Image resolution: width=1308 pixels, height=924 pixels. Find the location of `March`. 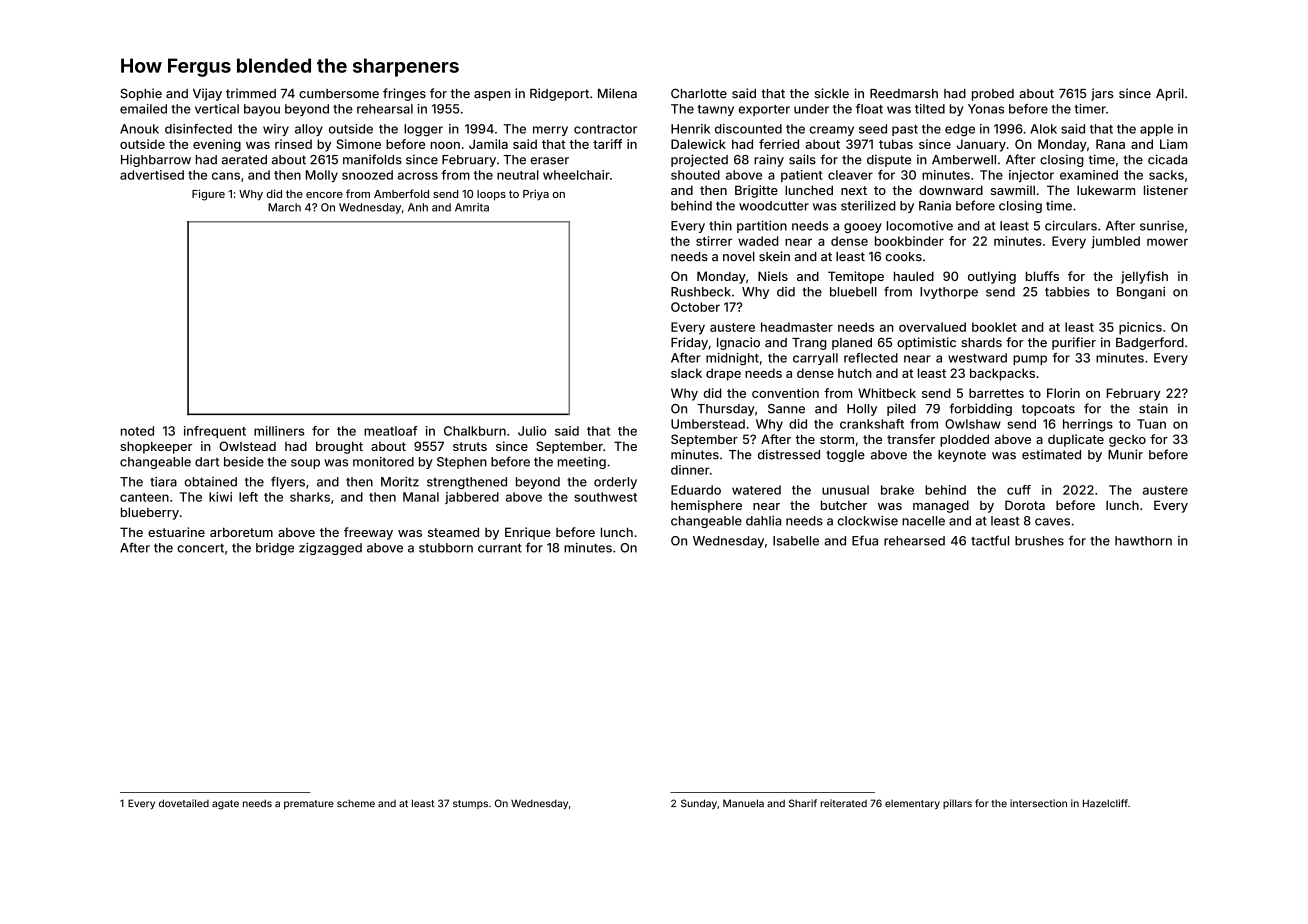

March is located at coordinates (284, 207).
